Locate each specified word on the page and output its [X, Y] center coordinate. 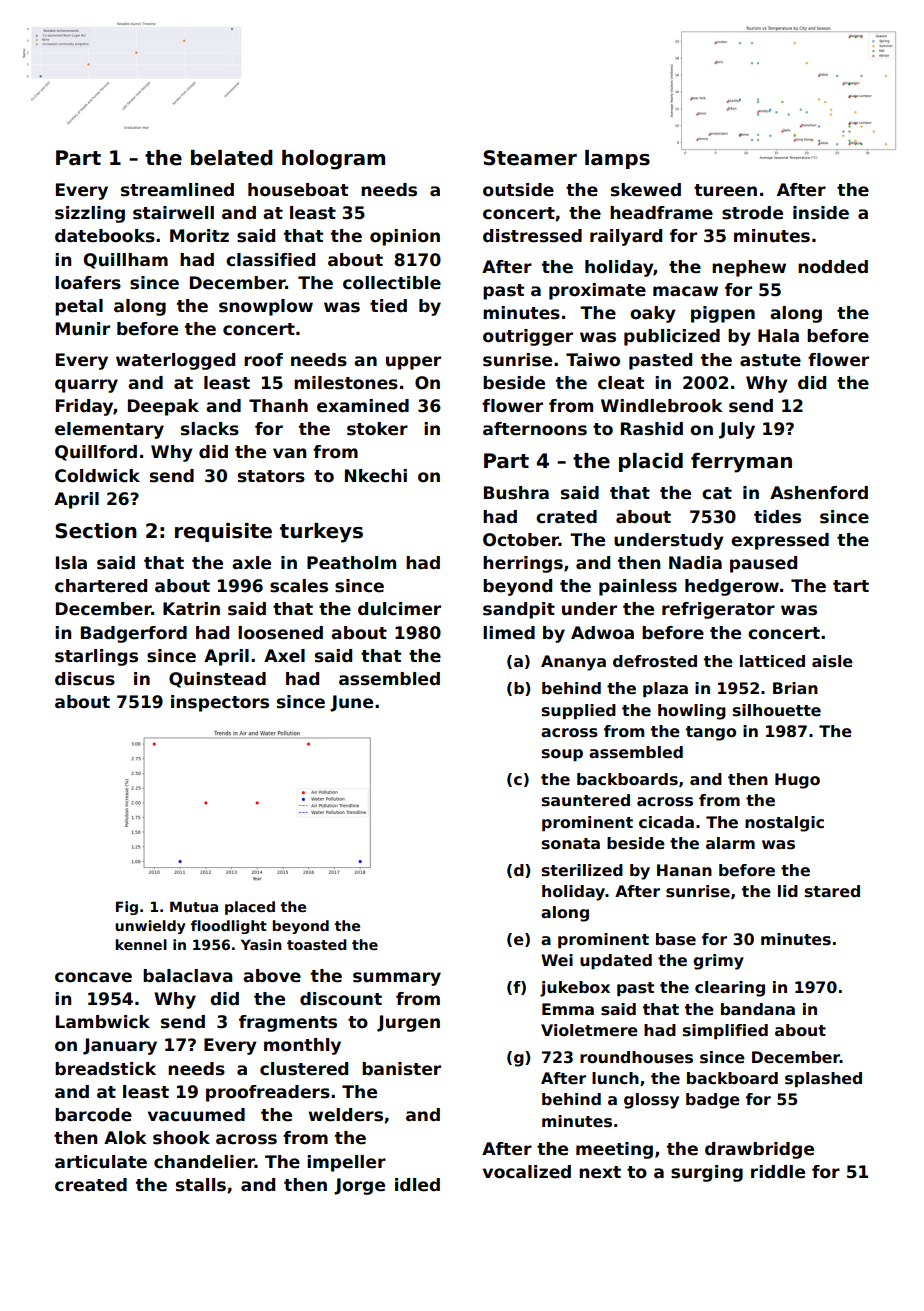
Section [96, 531]
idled [417, 1185]
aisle [832, 661]
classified [270, 260]
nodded [833, 267]
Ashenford [819, 493]
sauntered [586, 800]
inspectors [220, 703]
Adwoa [602, 633]
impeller [346, 1163]
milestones [346, 383]
